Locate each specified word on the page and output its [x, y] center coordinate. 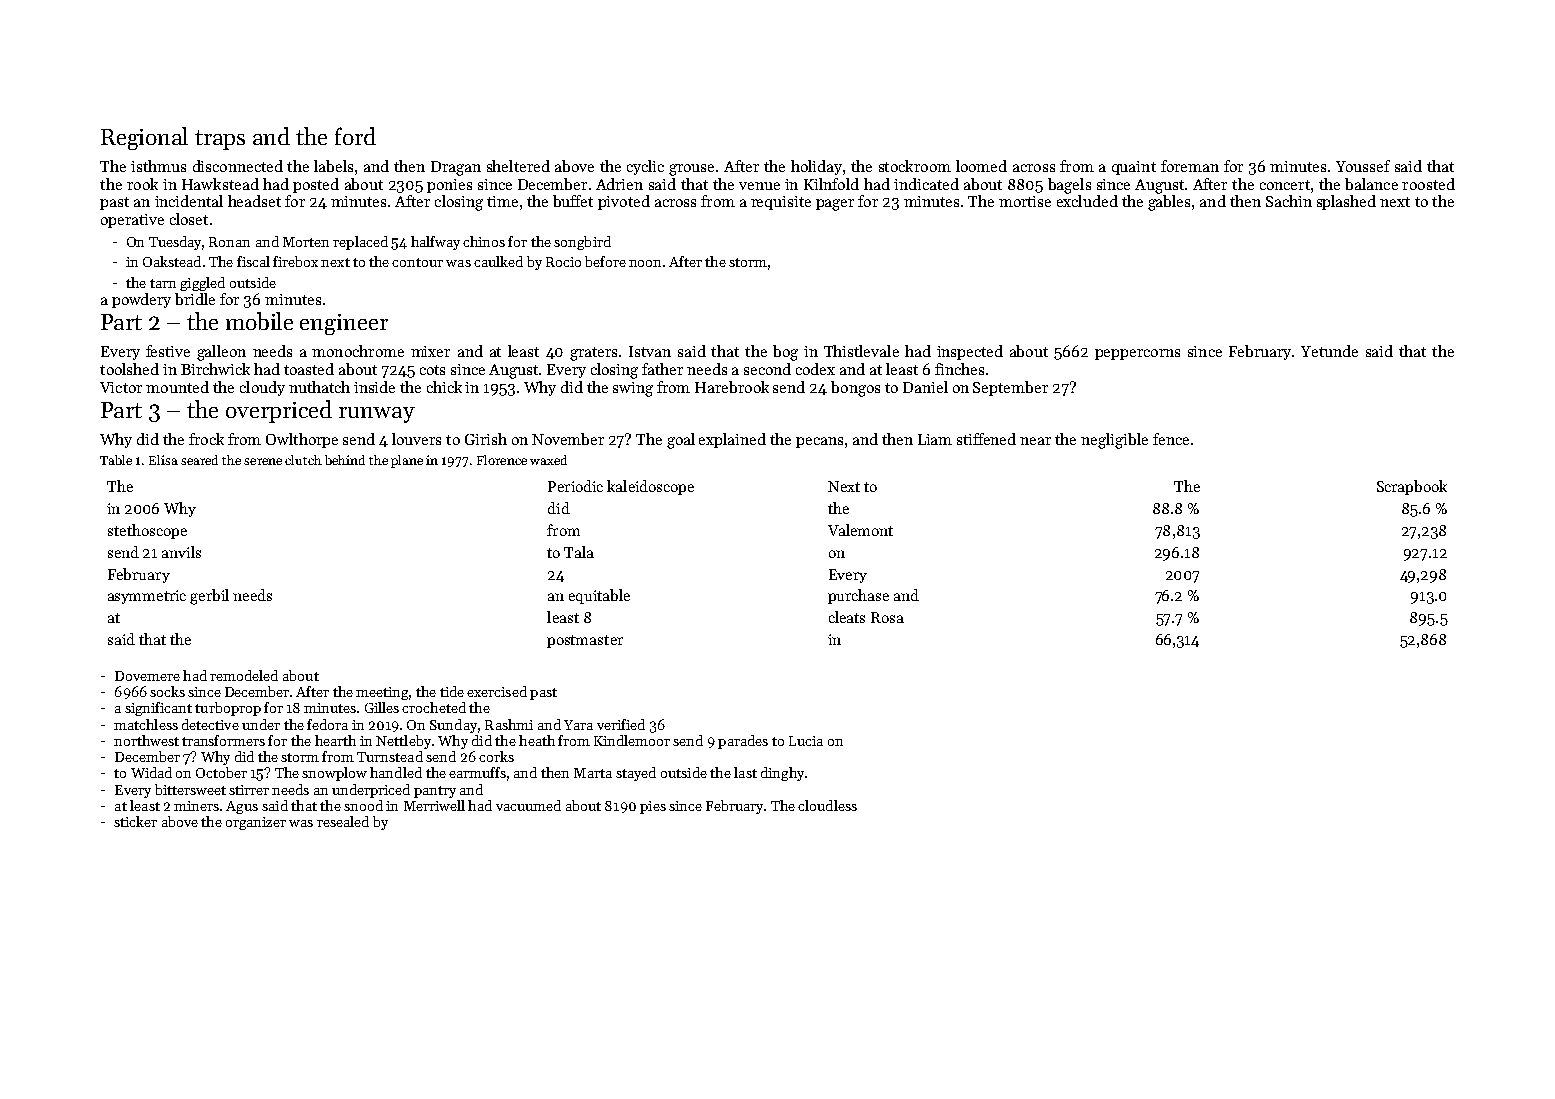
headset [254, 201]
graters [593, 354]
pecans [819, 442]
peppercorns [1137, 354]
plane [407, 461]
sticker [135, 821]
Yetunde [1329, 351]
